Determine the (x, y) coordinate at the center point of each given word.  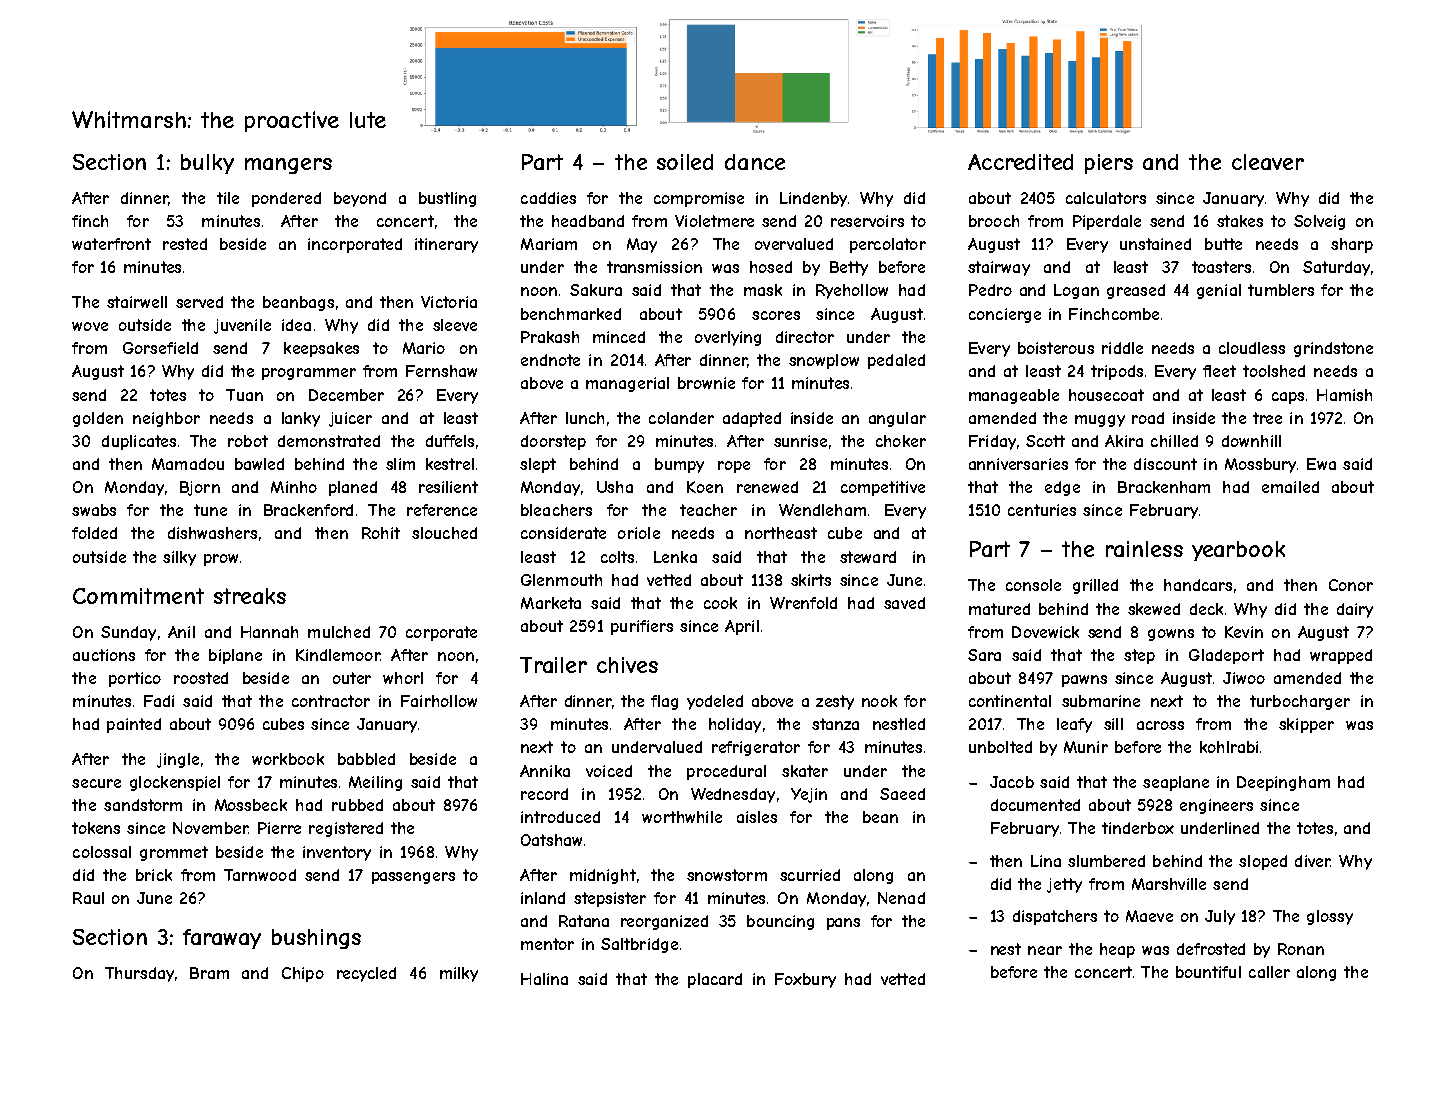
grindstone (1333, 349)
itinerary (446, 245)
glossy (1330, 917)
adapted (752, 419)
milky (459, 974)
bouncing (780, 922)
